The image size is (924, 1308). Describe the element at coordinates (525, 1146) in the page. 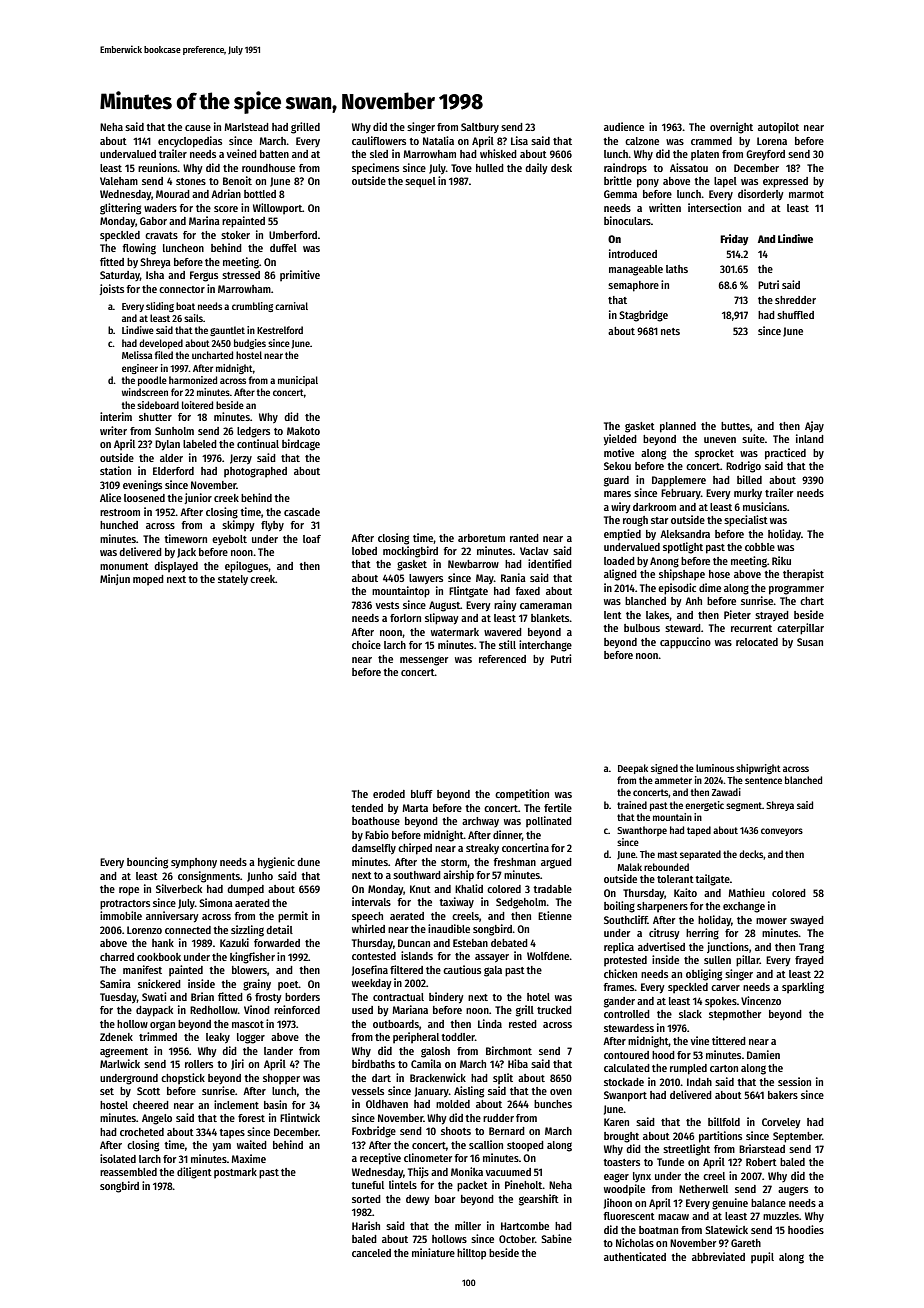

I see `stooped` at that location.
